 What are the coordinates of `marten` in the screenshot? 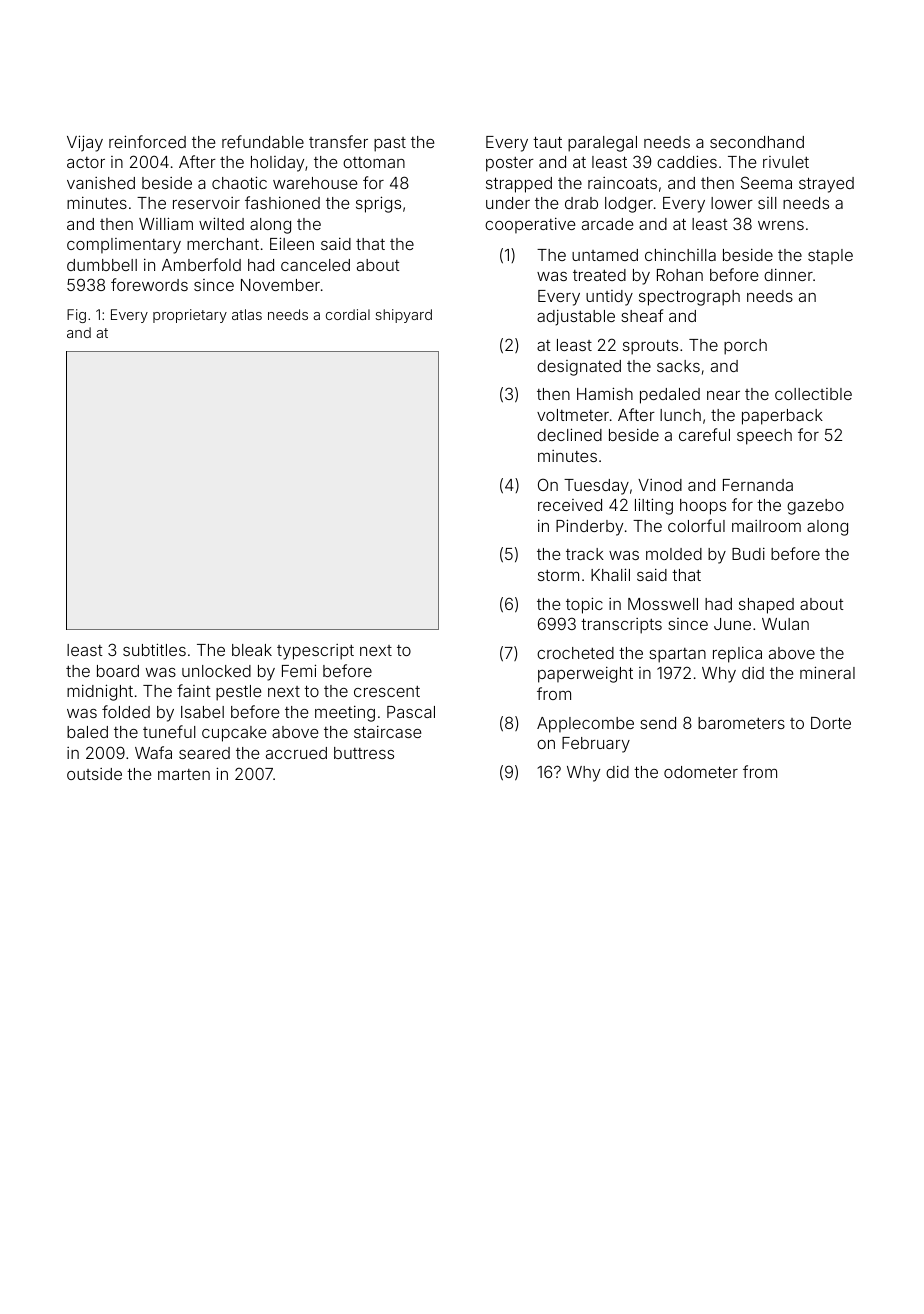 It's located at (184, 774).
